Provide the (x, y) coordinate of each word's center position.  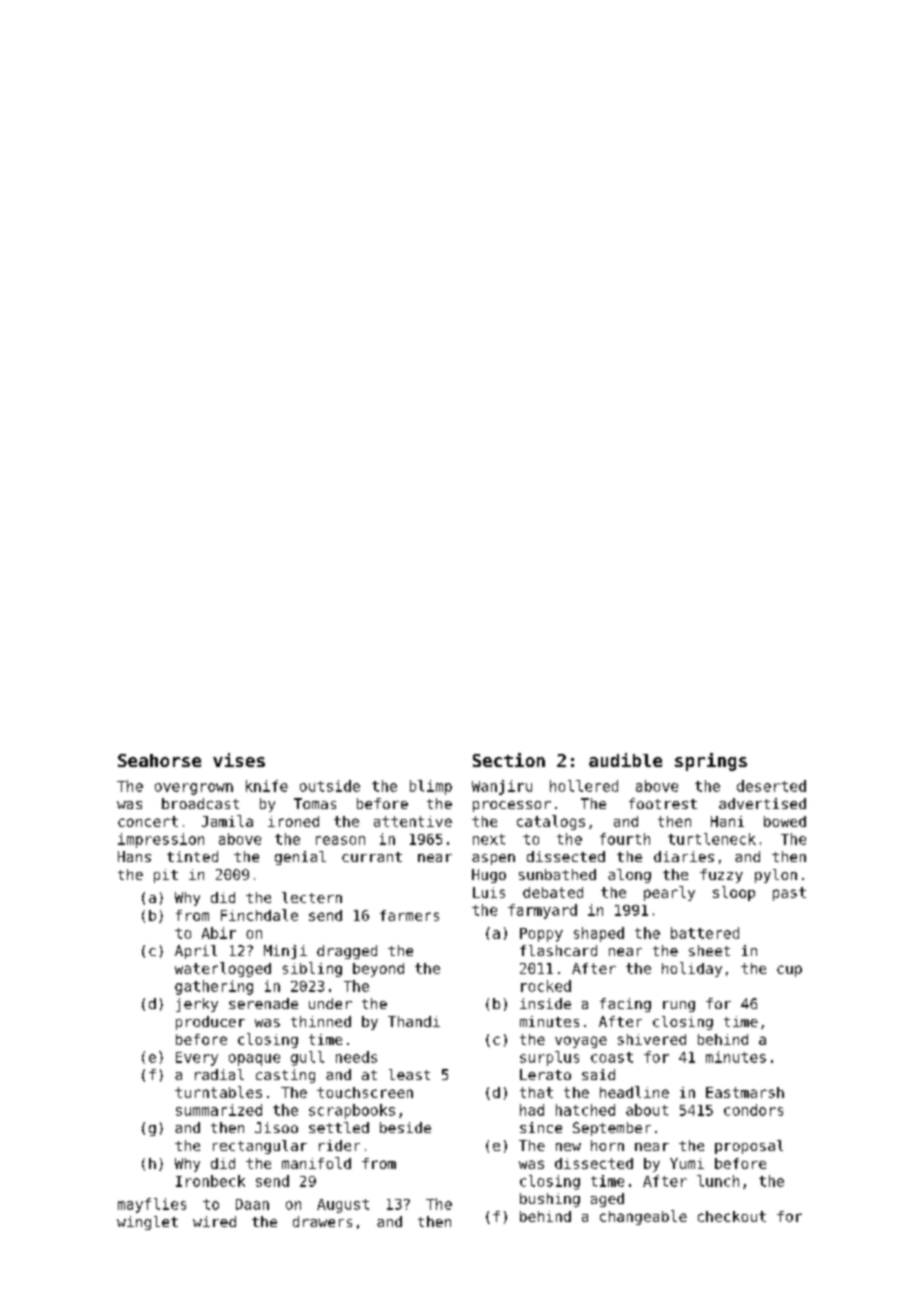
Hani (727, 821)
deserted (771, 786)
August (343, 1206)
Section (509, 760)
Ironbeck (210, 1181)
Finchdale (259, 915)
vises (239, 760)
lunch (718, 1181)
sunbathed (557, 874)
